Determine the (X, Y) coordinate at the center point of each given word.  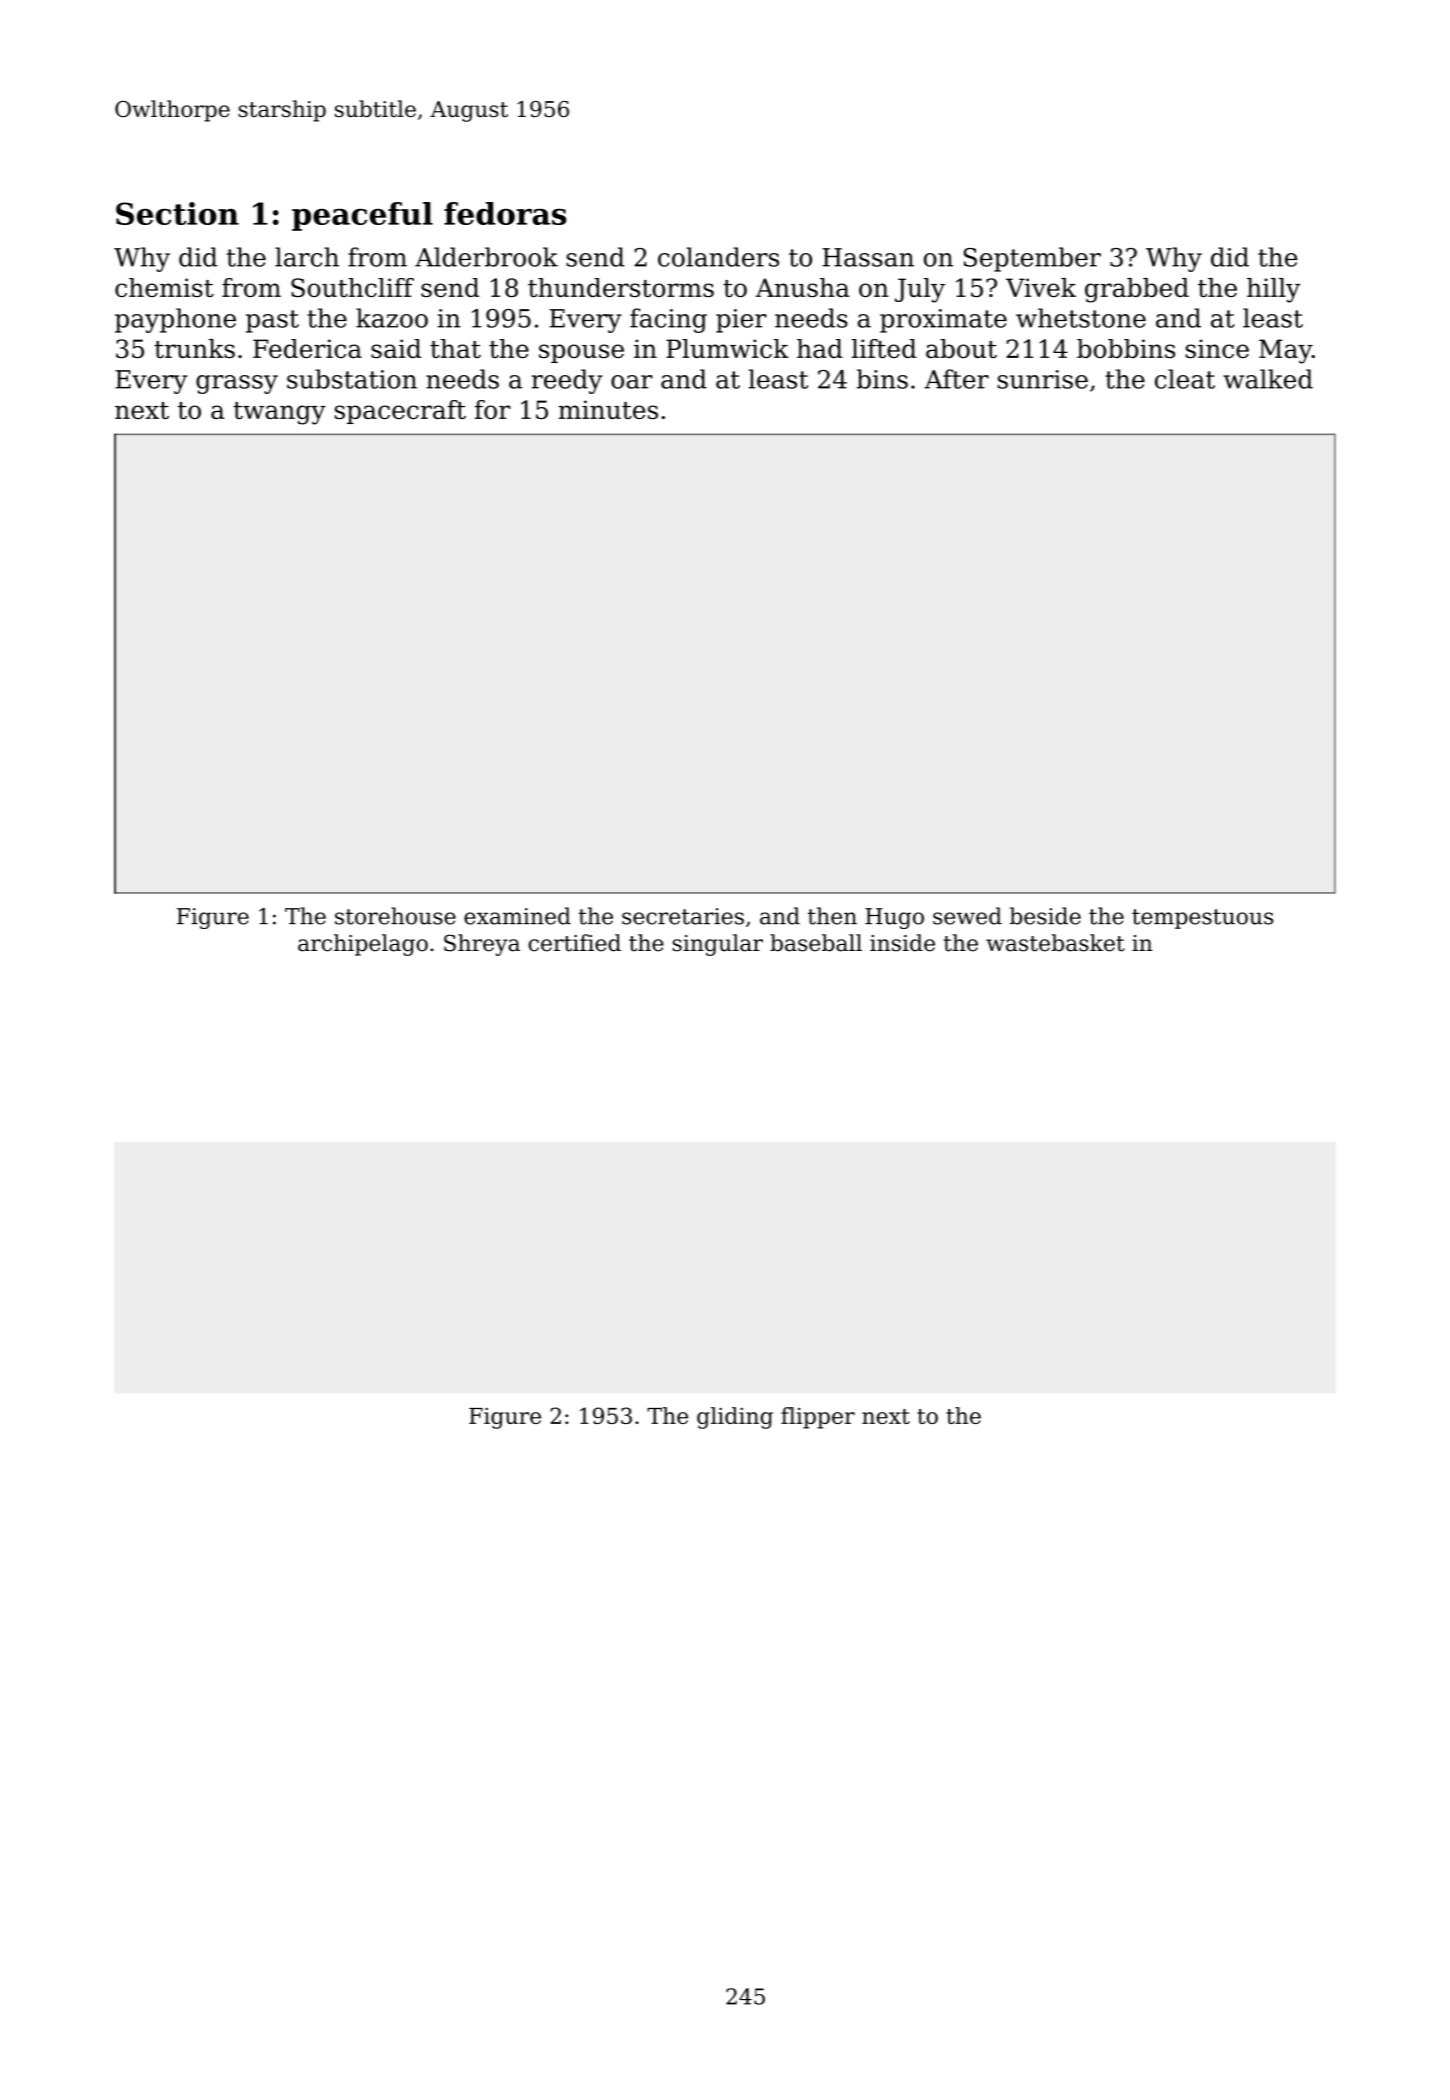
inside (902, 943)
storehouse (395, 916)
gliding (735, 1418)
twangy (279, 413)
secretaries (683, 916)
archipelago (363, 945)
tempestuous (1202, 919)
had (820, 348)
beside (1045, 916)
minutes (608, 409)
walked (1268, 379)
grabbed (1137, 290)
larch (307, 257)
